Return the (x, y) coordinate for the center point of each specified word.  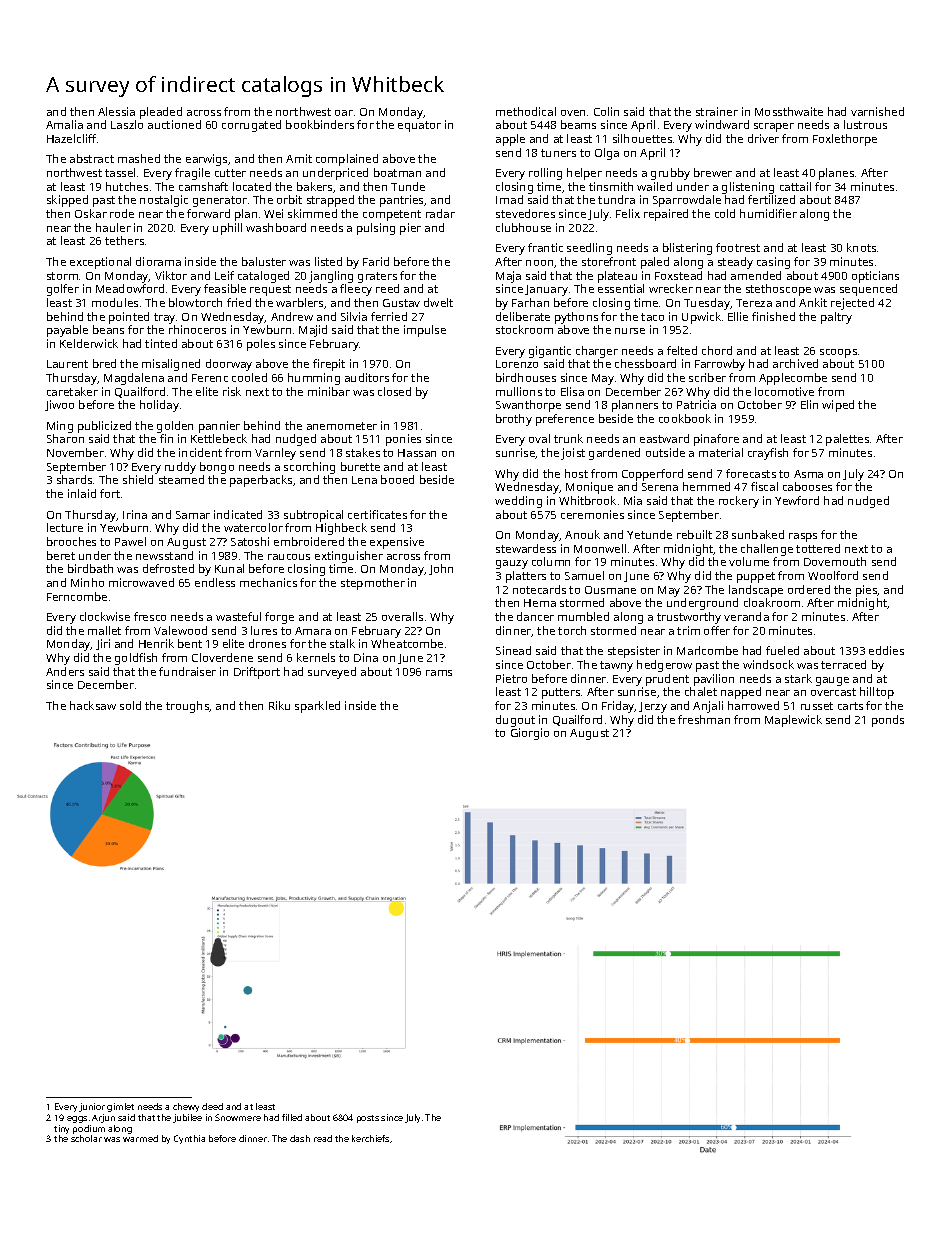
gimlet (120, 1107)
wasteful (238, 616)
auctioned (174, 124)
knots (861, 247)
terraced (843, 664)
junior (92, 1107)
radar (440, 213)
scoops (838, 353)
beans (108, 329)
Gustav (401, 303)
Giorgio (530, 734)
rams (439, 673)
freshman (704, 719)
